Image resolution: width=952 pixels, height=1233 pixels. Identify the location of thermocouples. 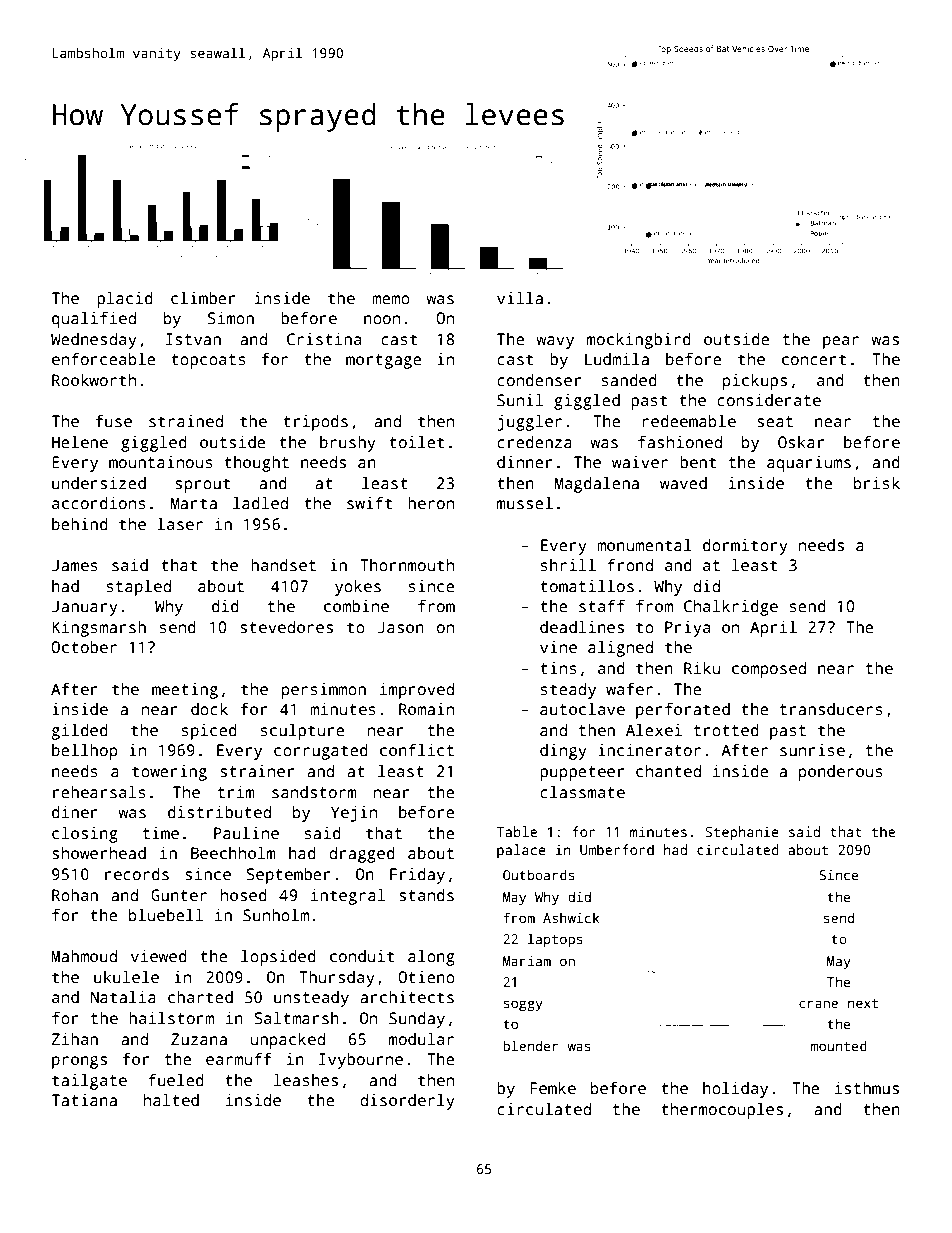
(722, 1110).
